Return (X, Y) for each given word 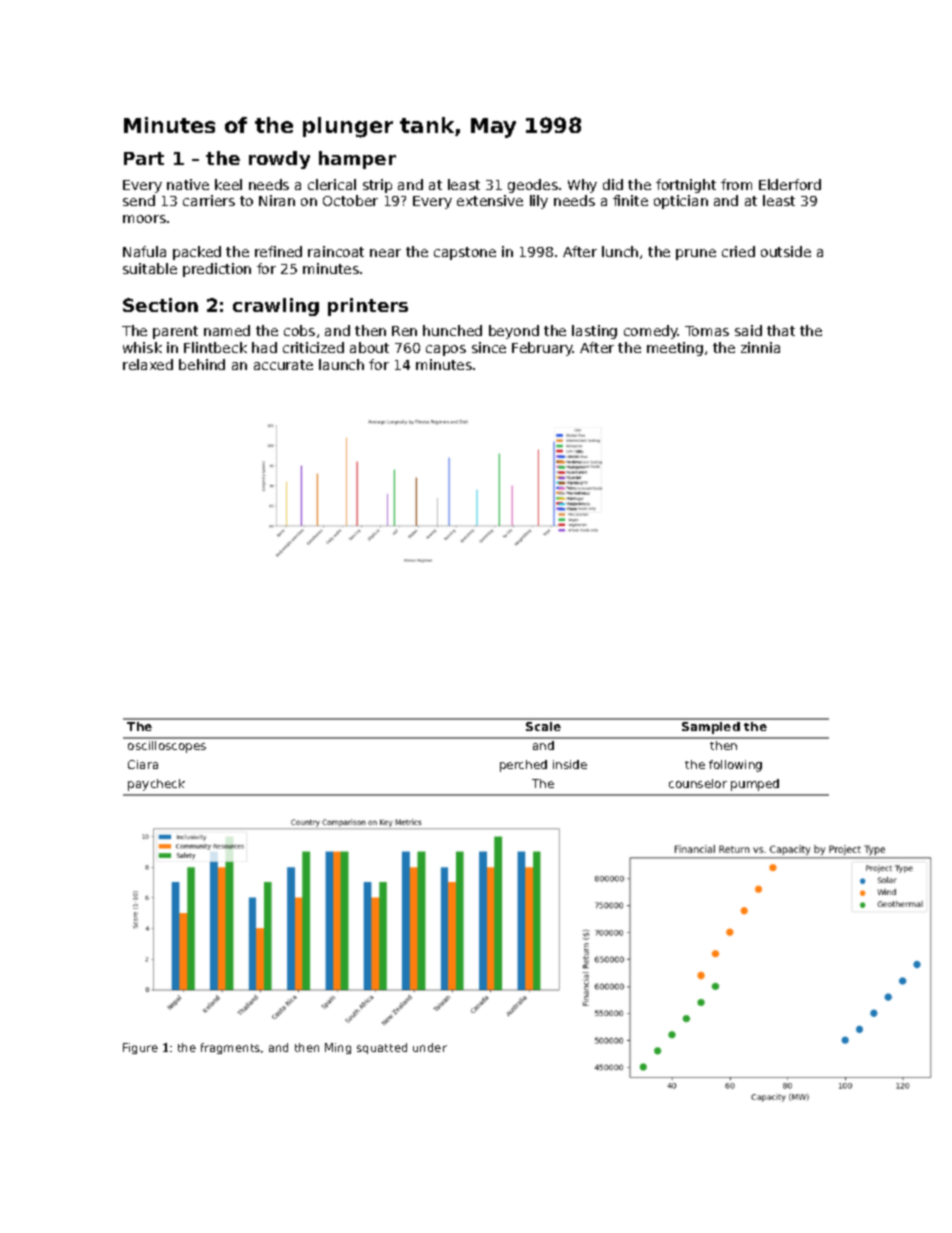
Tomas (707, 331)
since (489, 347)
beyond (514, 332)
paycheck (156, 785)
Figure (140, 1048)
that (781, 330)
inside (570, 764)
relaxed (148, 364)
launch (341, 364)
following (735, 766)
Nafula (144, 251)
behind (202, 364)
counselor (698, 783)
